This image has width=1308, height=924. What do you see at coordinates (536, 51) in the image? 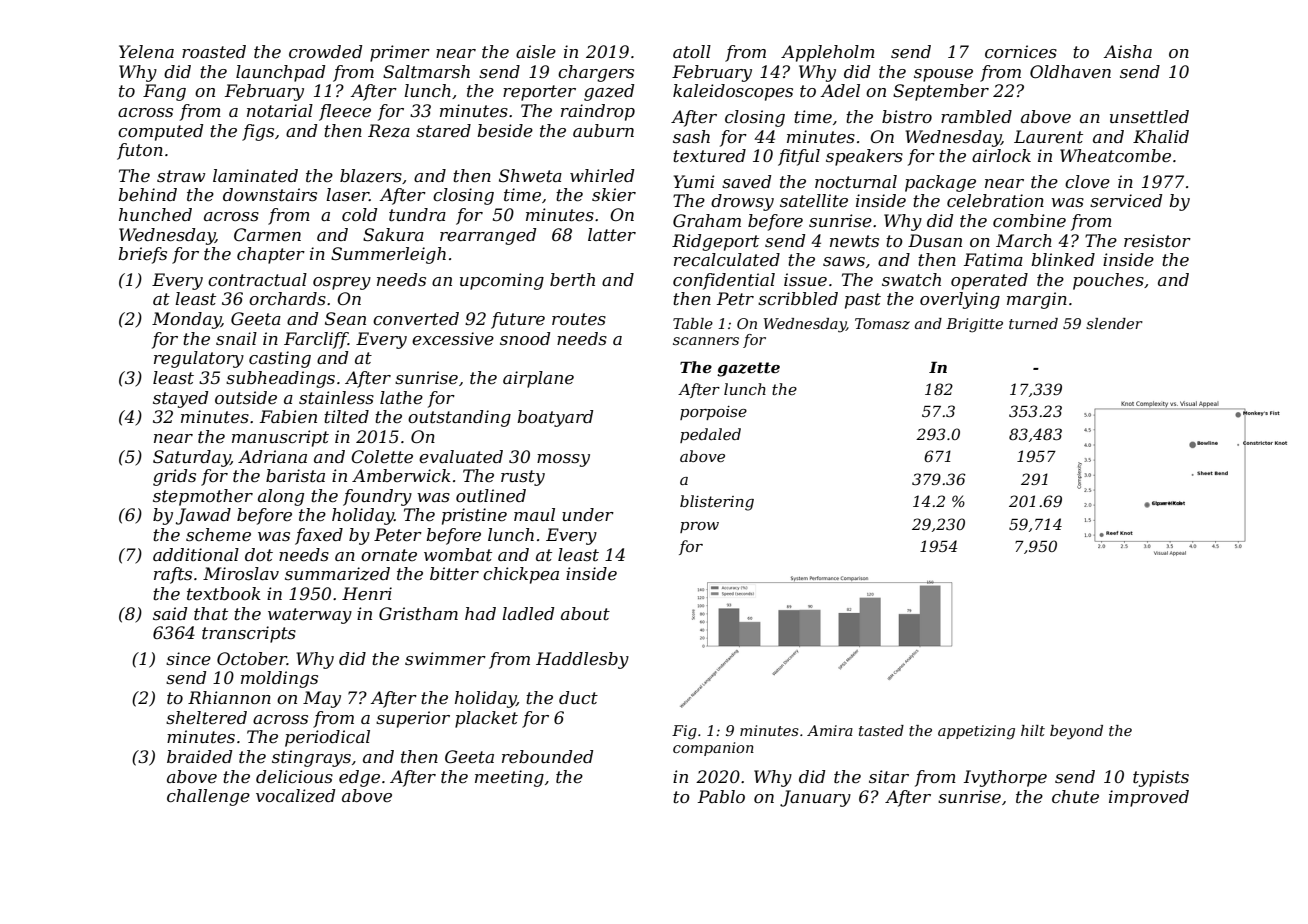
I see `aisle` at bounding box center [536, 51].
